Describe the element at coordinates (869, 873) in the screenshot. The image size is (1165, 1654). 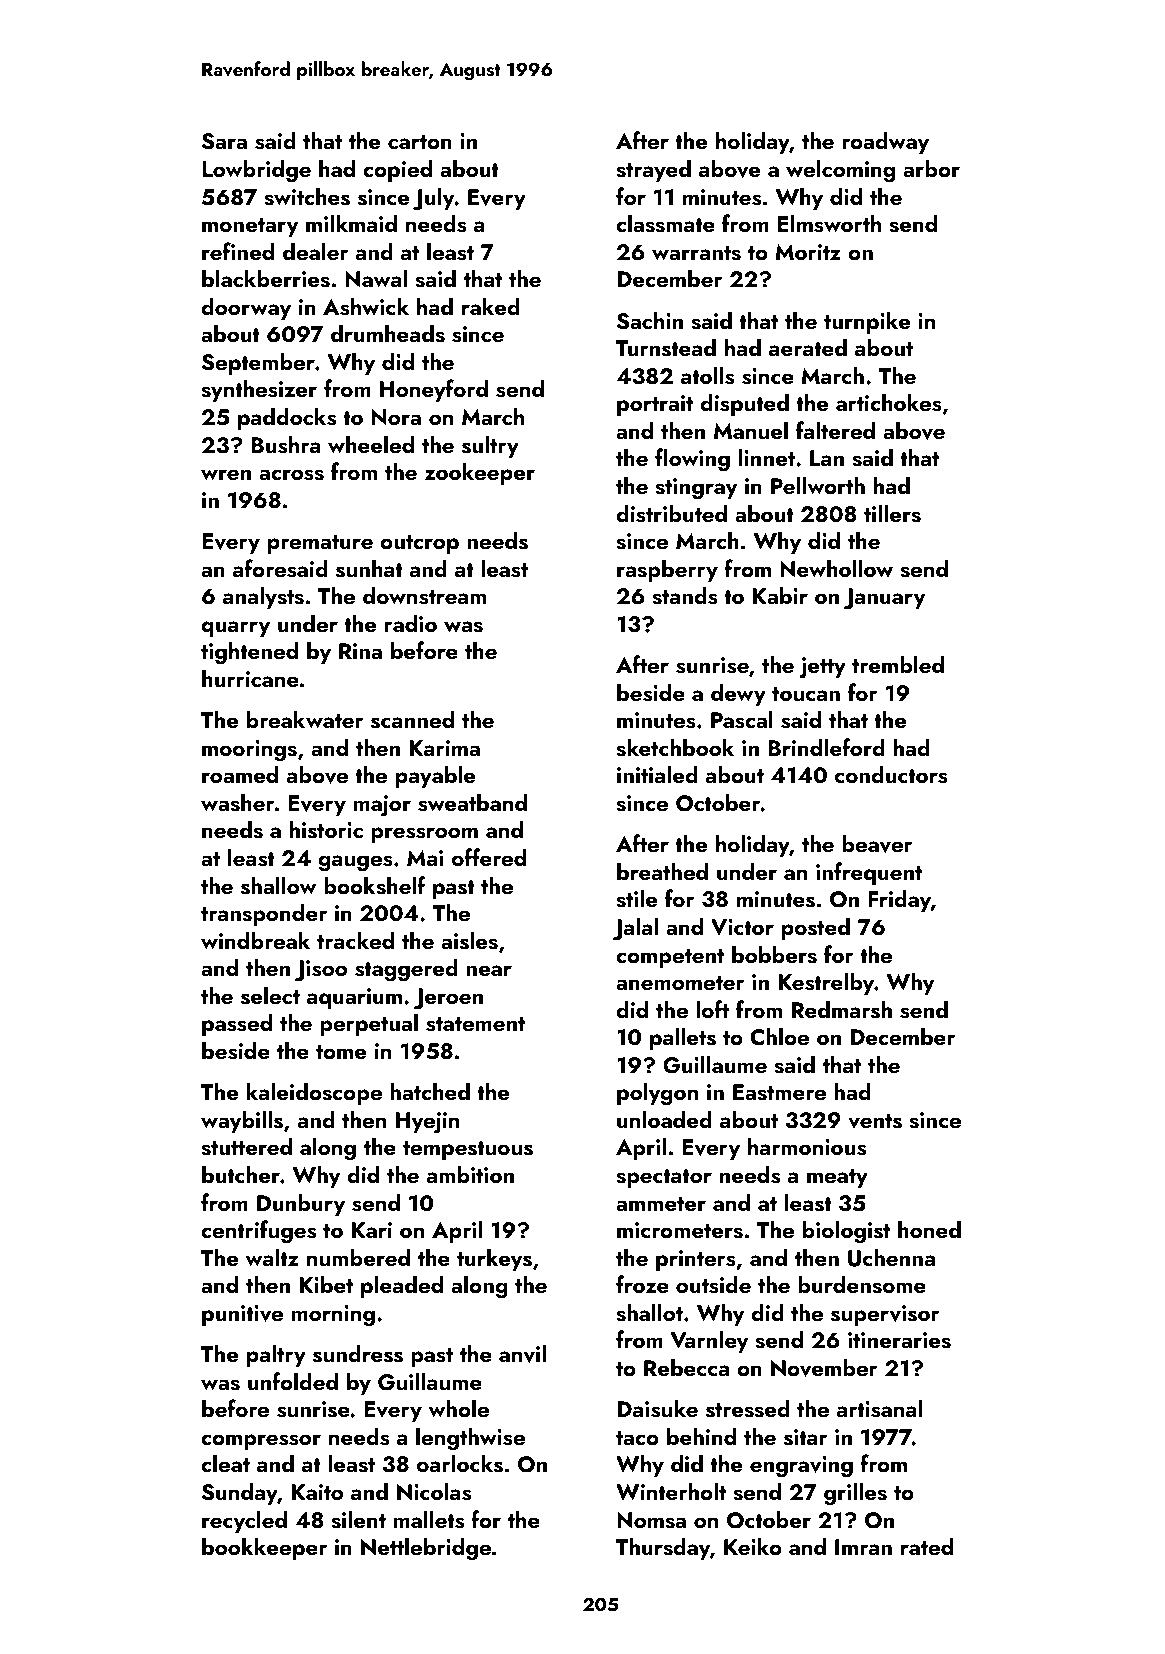
I see `infrequent` at that location.
